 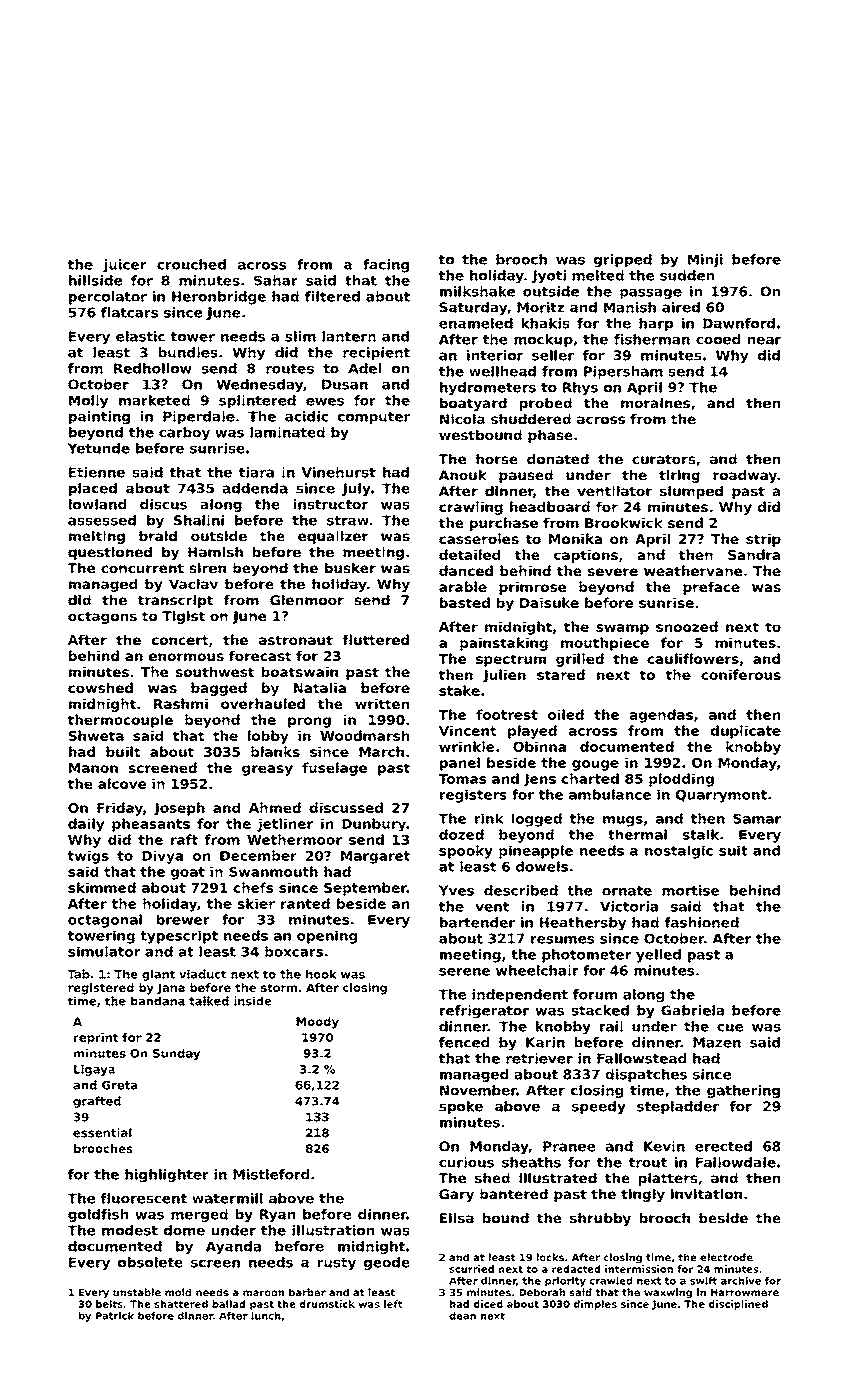 What do you see at coordinates (386, 266) in the document?
I see `facing` at bounding box center [386, 266].
